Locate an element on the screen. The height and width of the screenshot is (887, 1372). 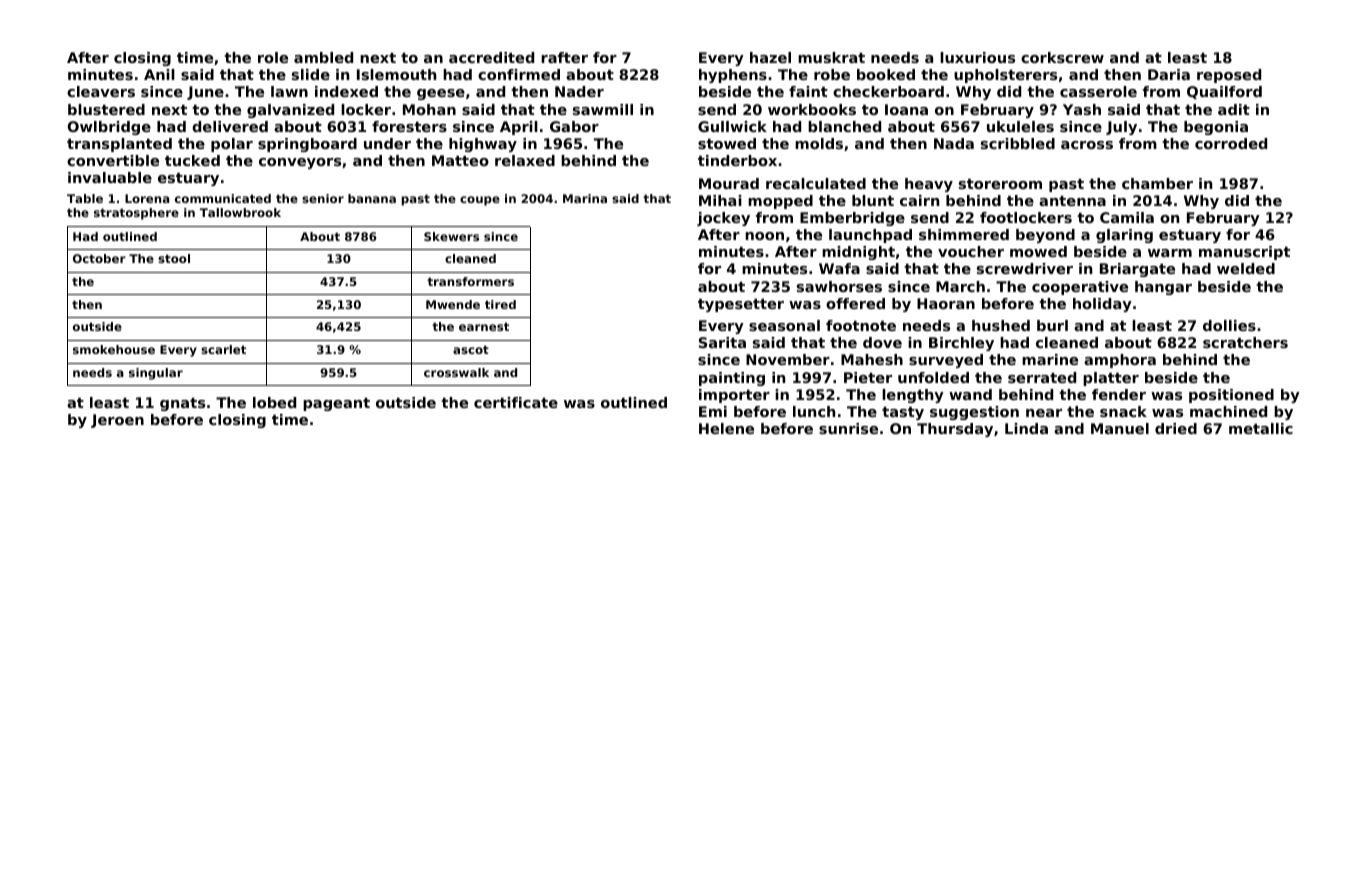
mowed is located at coordinates (1038, 251).
